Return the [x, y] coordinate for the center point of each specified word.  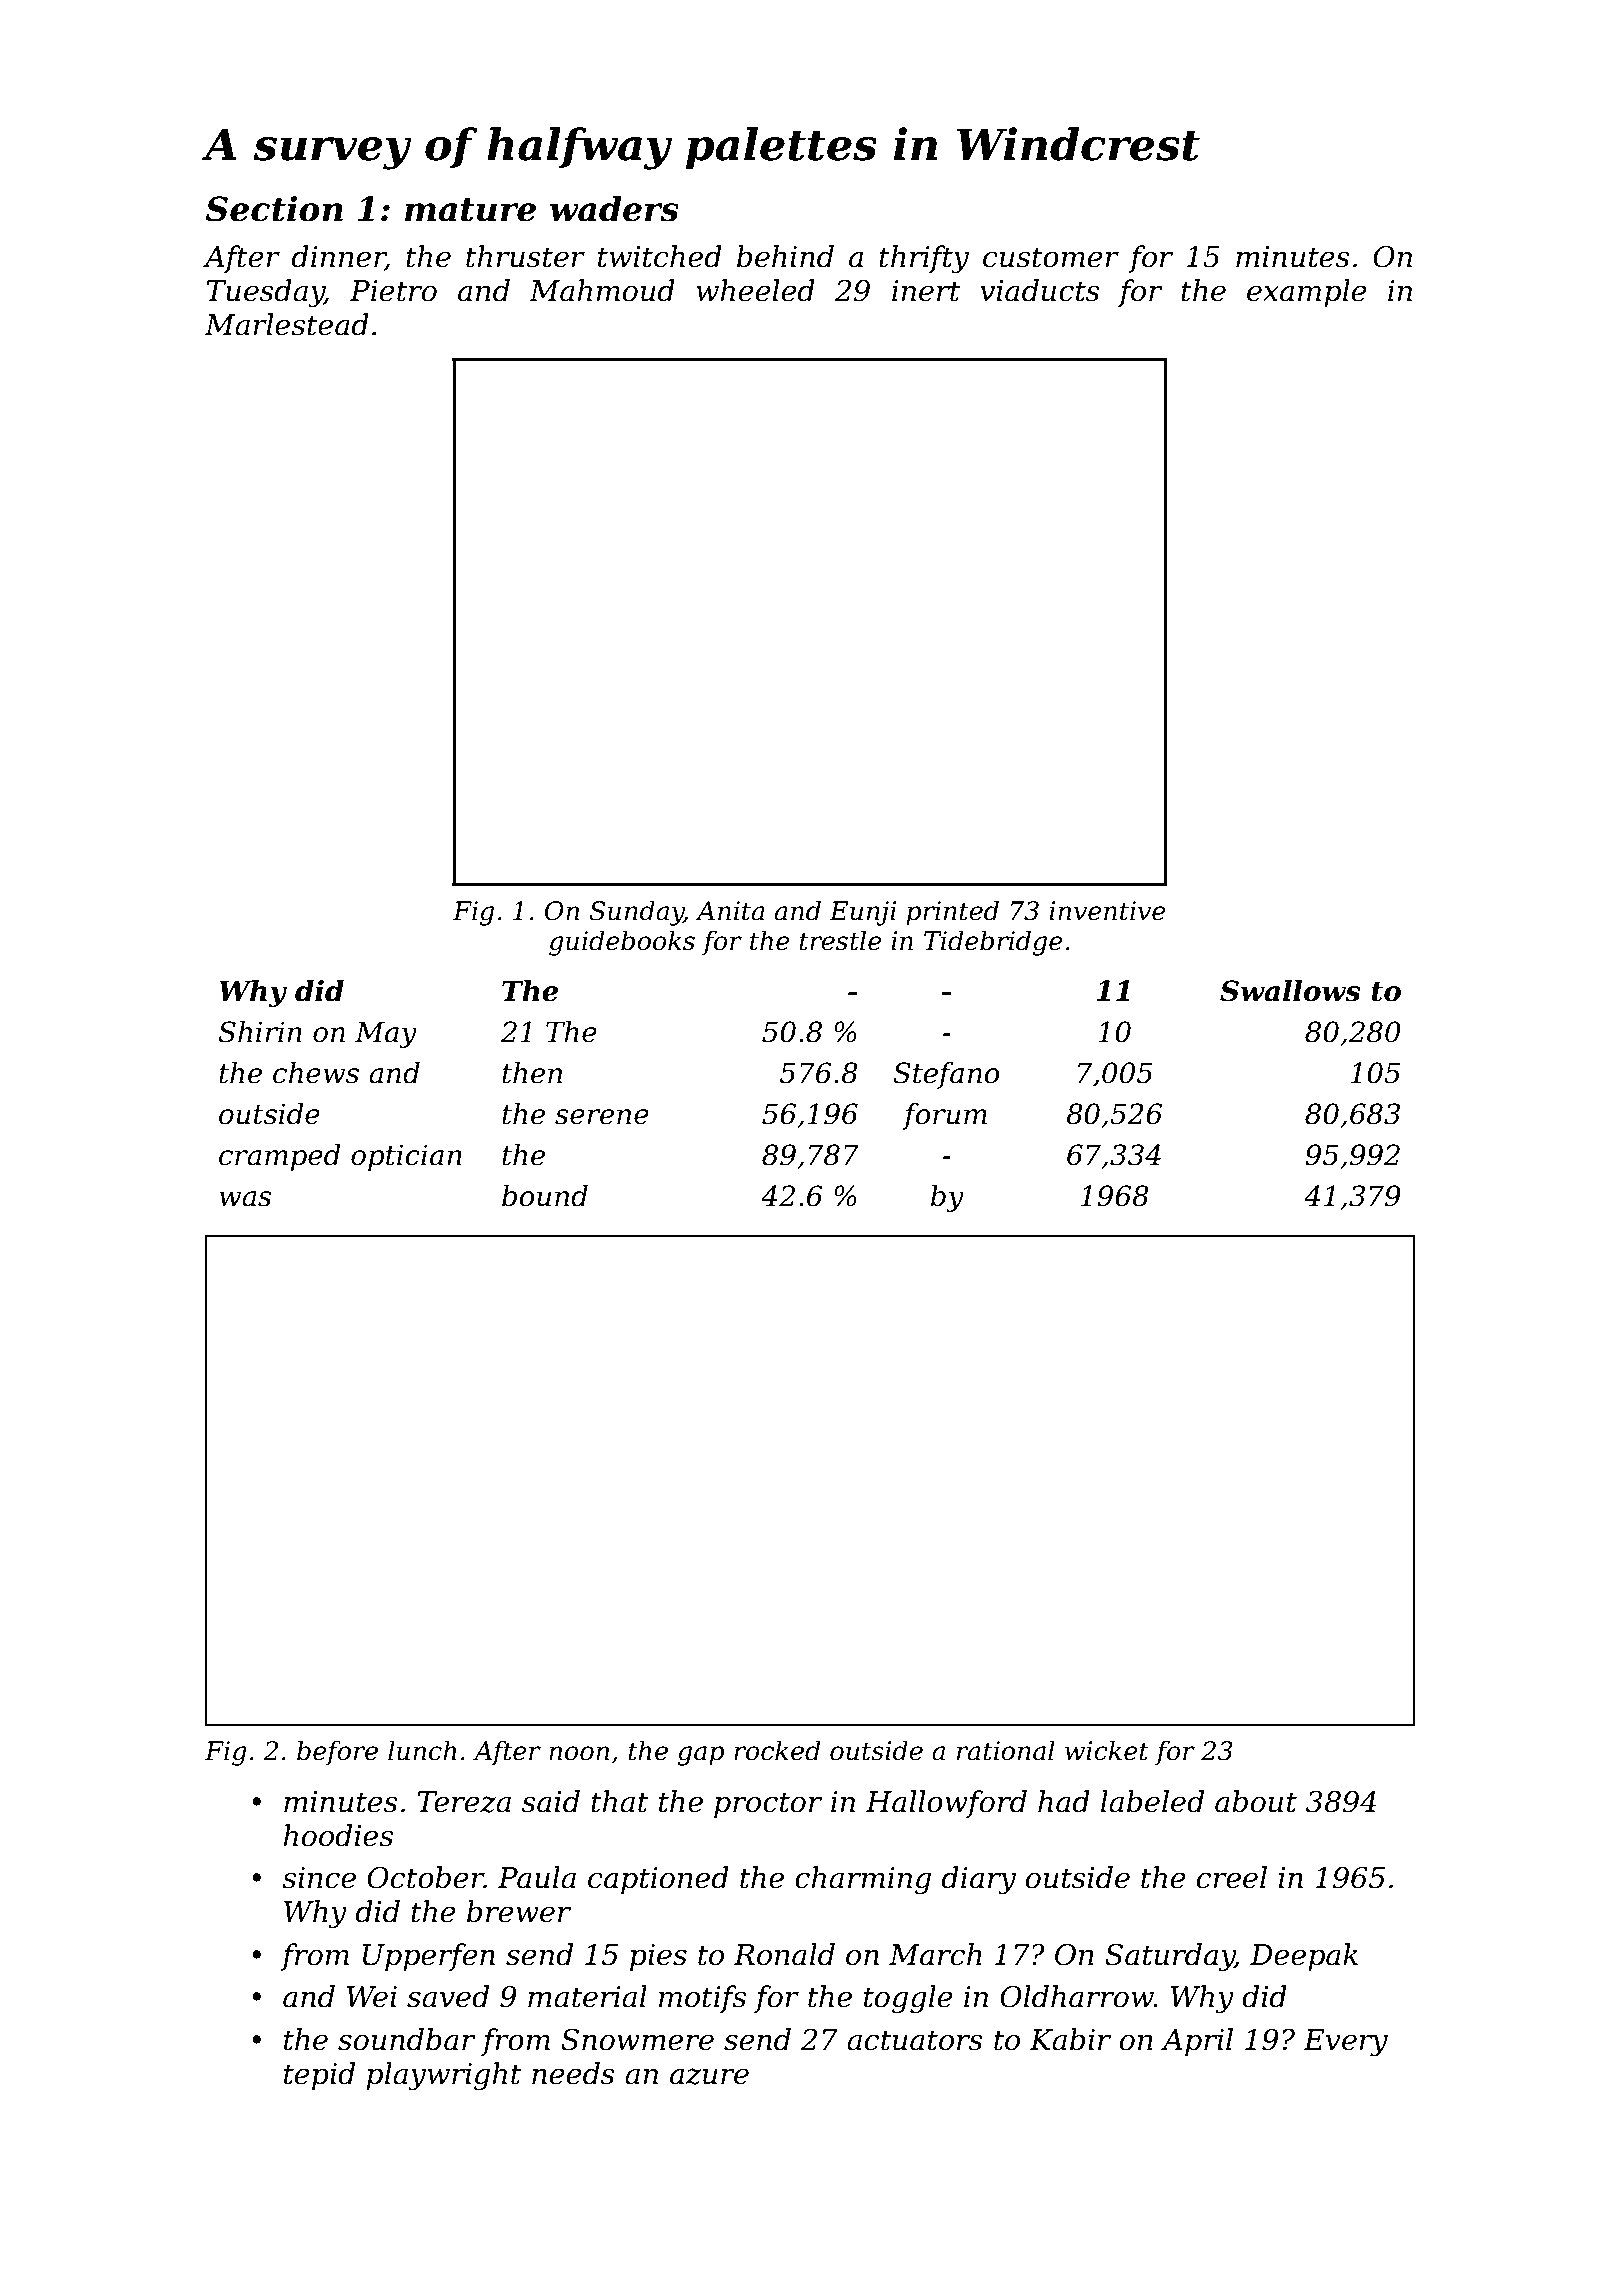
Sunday [637, 913]
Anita [730, 911]
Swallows [1290, 991]
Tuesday [265, 293]
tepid [319, 2076]
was [245, 1199]
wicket [1107, 1750]
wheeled [755, 290]
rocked [777, 1750]
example [1307, 293]
